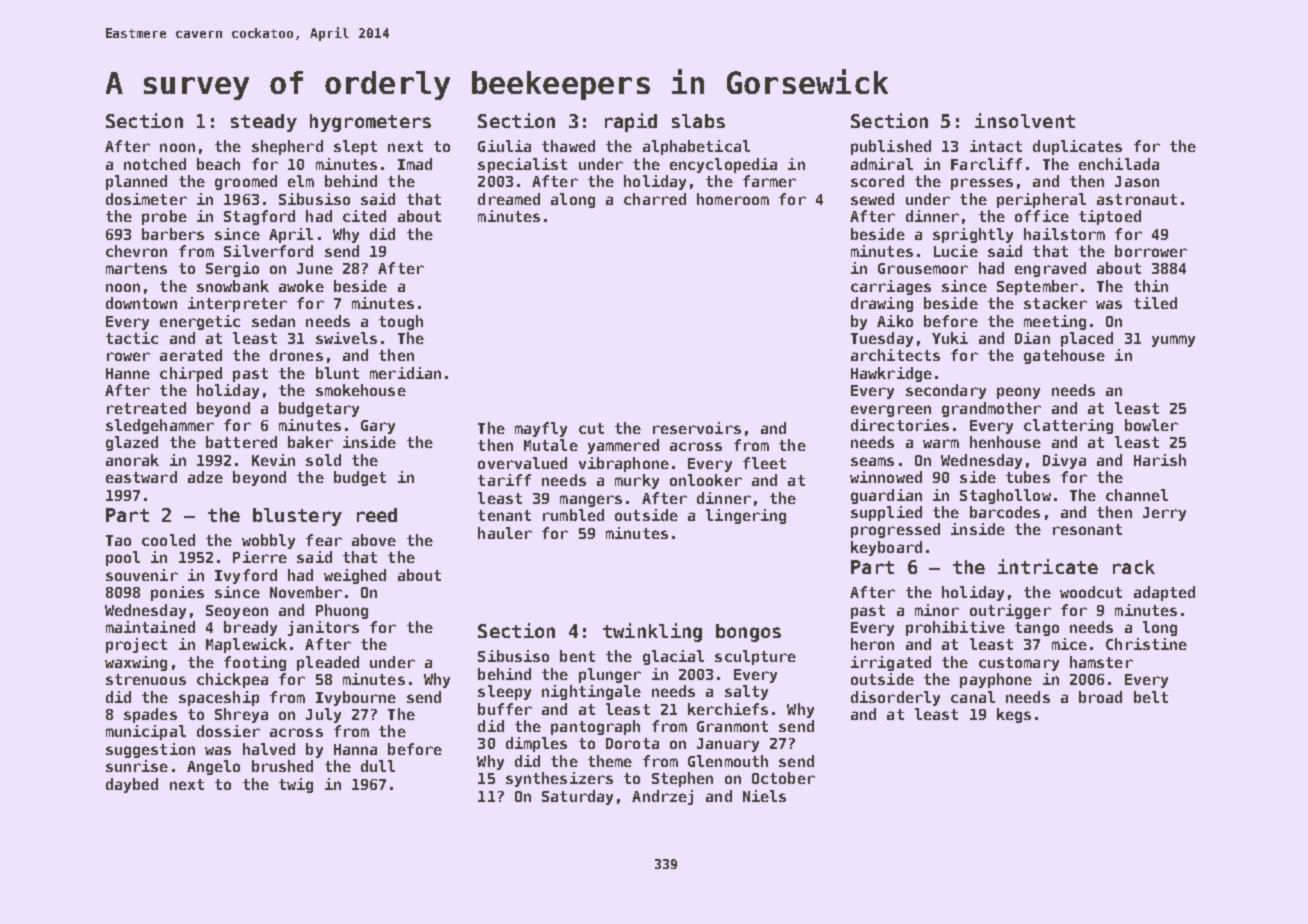 The width and height of the document is (1308, 924). What do you see at coordinates (505, 709) in the document?
I see `buffer` at bounding box center [505, 709].
